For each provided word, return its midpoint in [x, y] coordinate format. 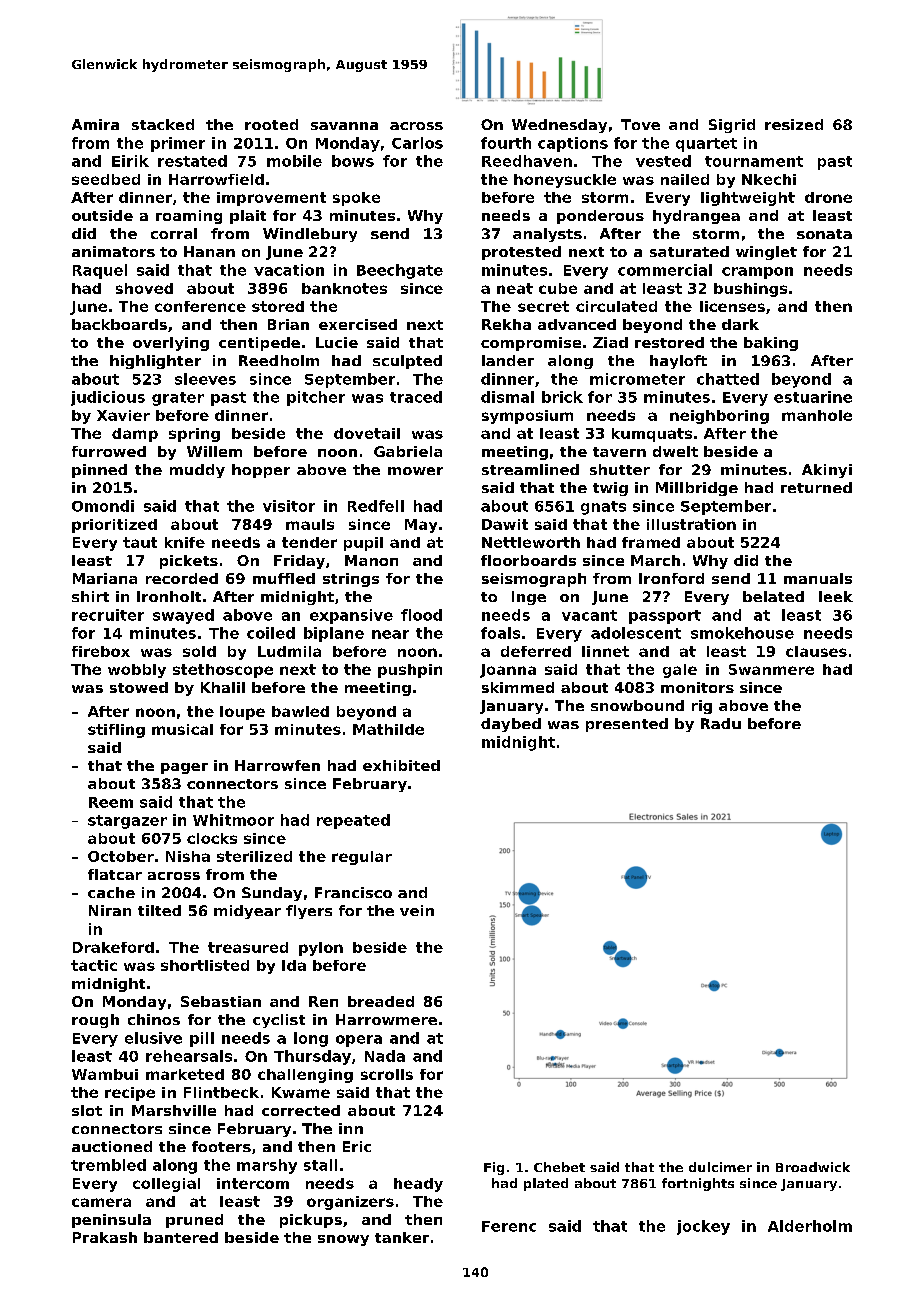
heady [418, 1185]
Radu [721, 723]
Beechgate [400, 271]
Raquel [100, 271]
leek [836, 596]
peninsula [111, 1221]
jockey [703, 1227]
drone [828, 197]
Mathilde [388, 729]
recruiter [108, 615]
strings [351, 580]
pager [184, 768]
